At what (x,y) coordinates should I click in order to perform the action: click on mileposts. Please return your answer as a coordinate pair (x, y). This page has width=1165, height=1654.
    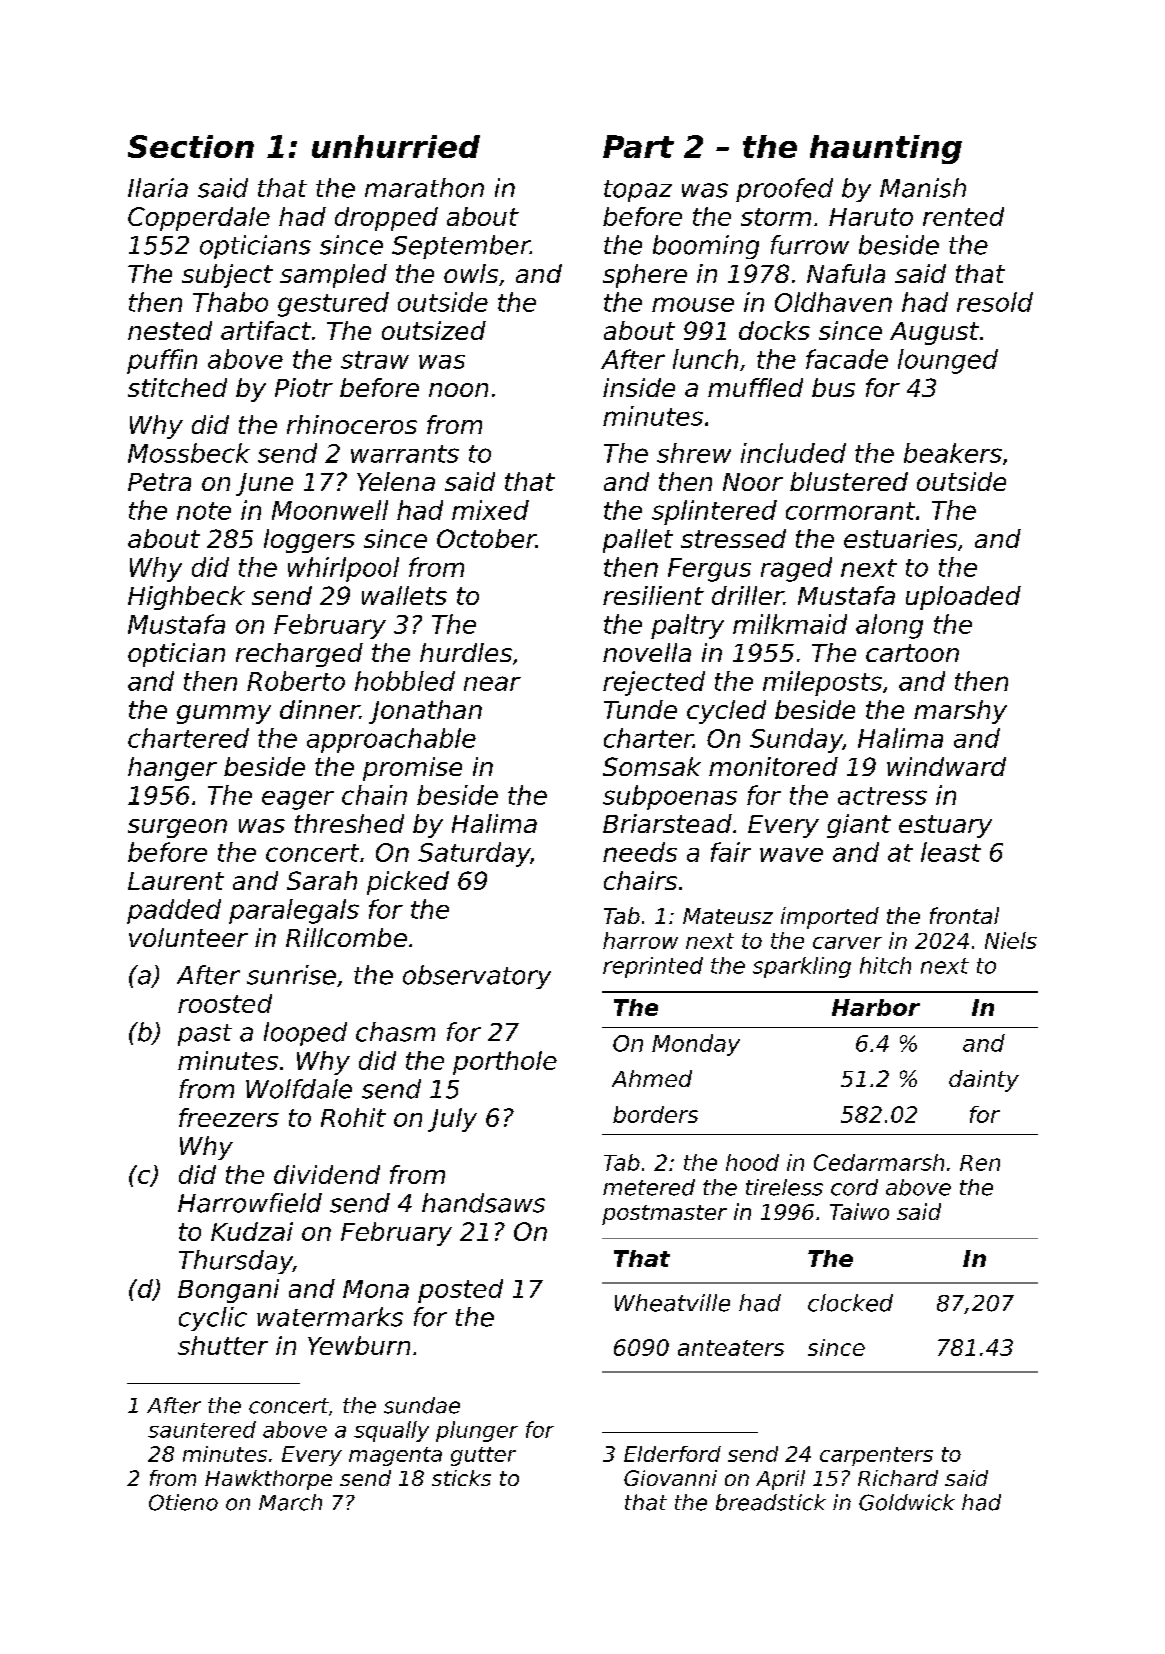
    Looking at the image, I should click on (822, 683).
